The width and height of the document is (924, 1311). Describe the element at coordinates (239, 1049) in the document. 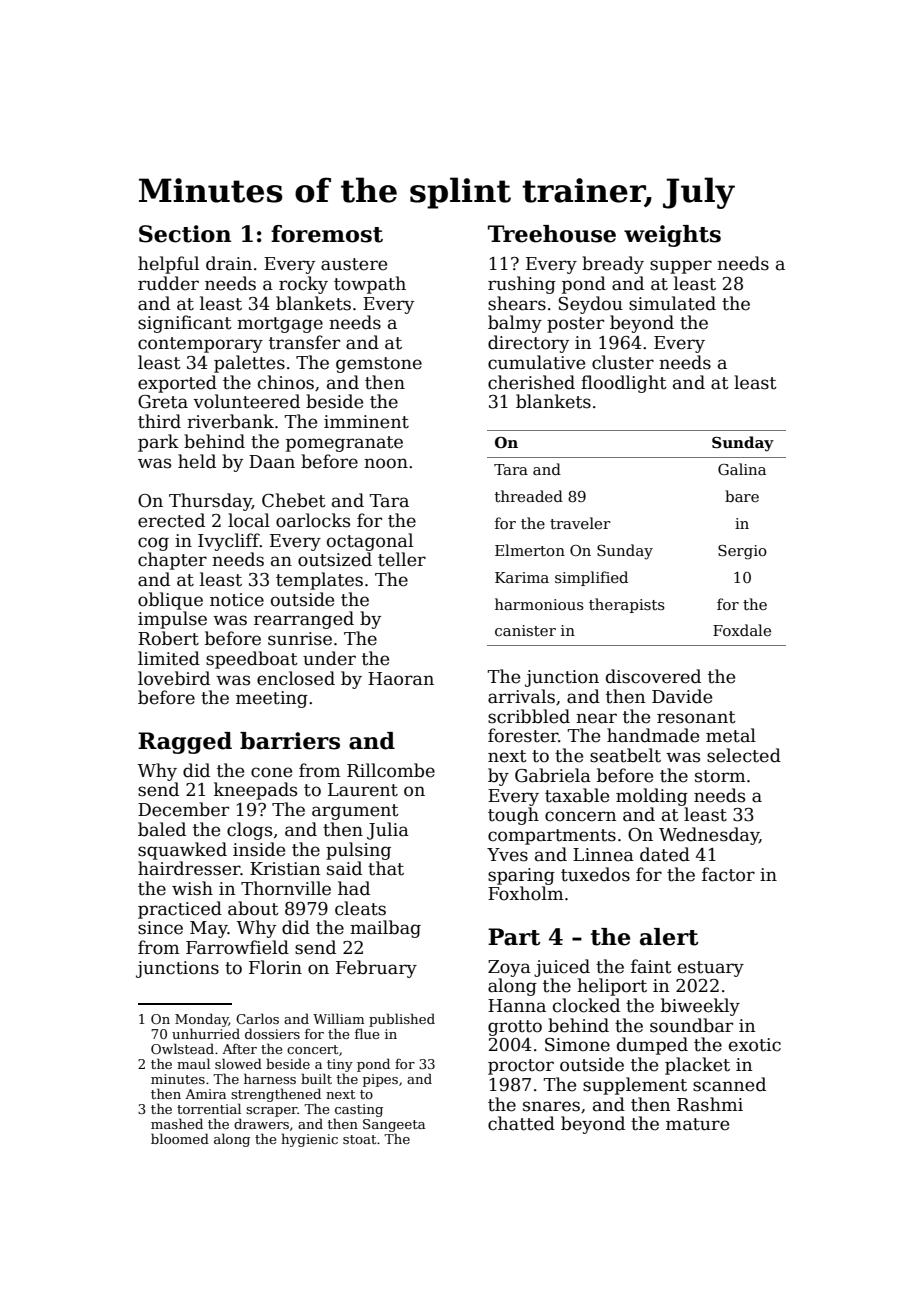

I see `After` at that location.
